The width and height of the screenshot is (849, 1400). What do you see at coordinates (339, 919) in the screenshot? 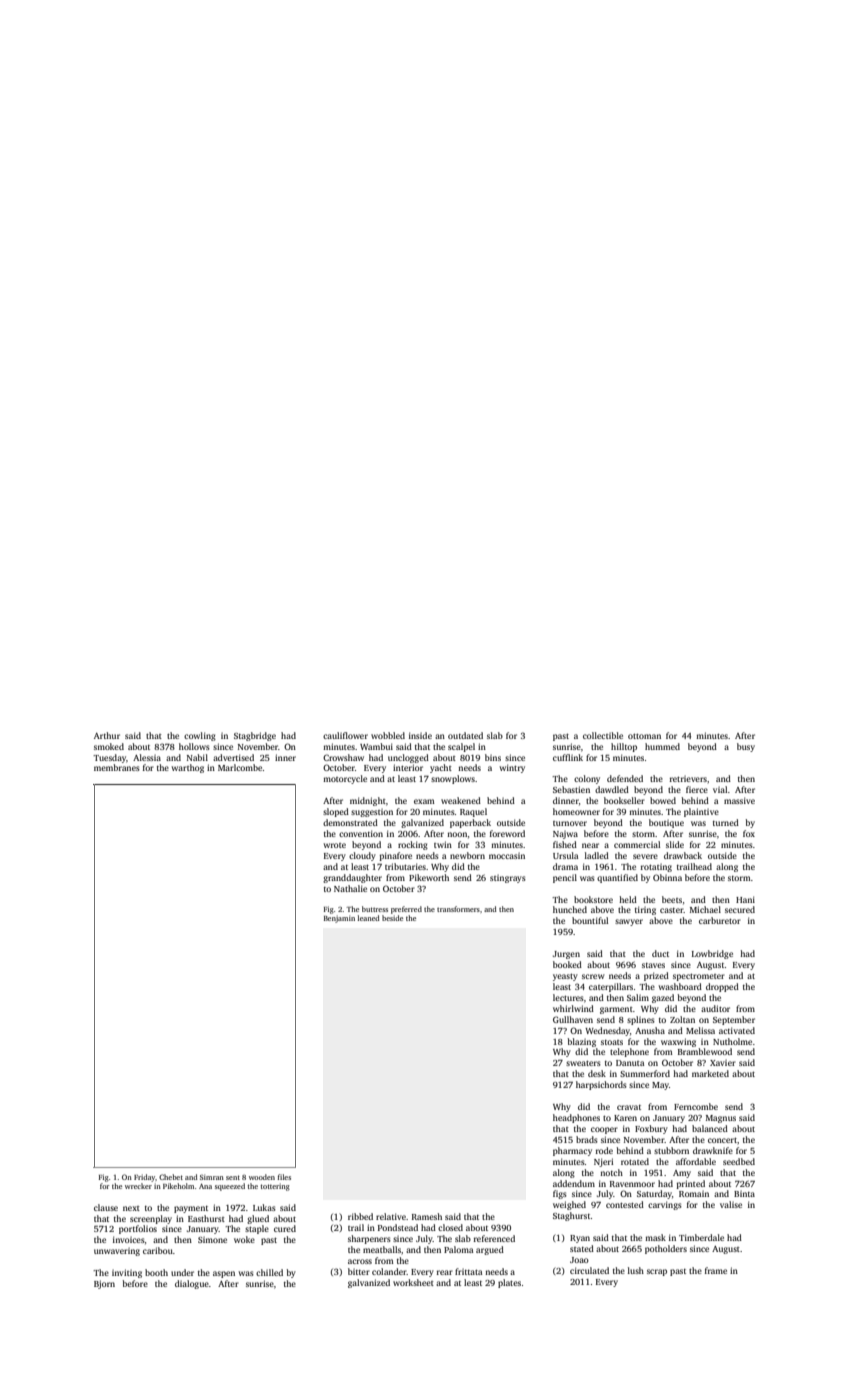
I see `Benjamin` at bounding box center [339, 919].
